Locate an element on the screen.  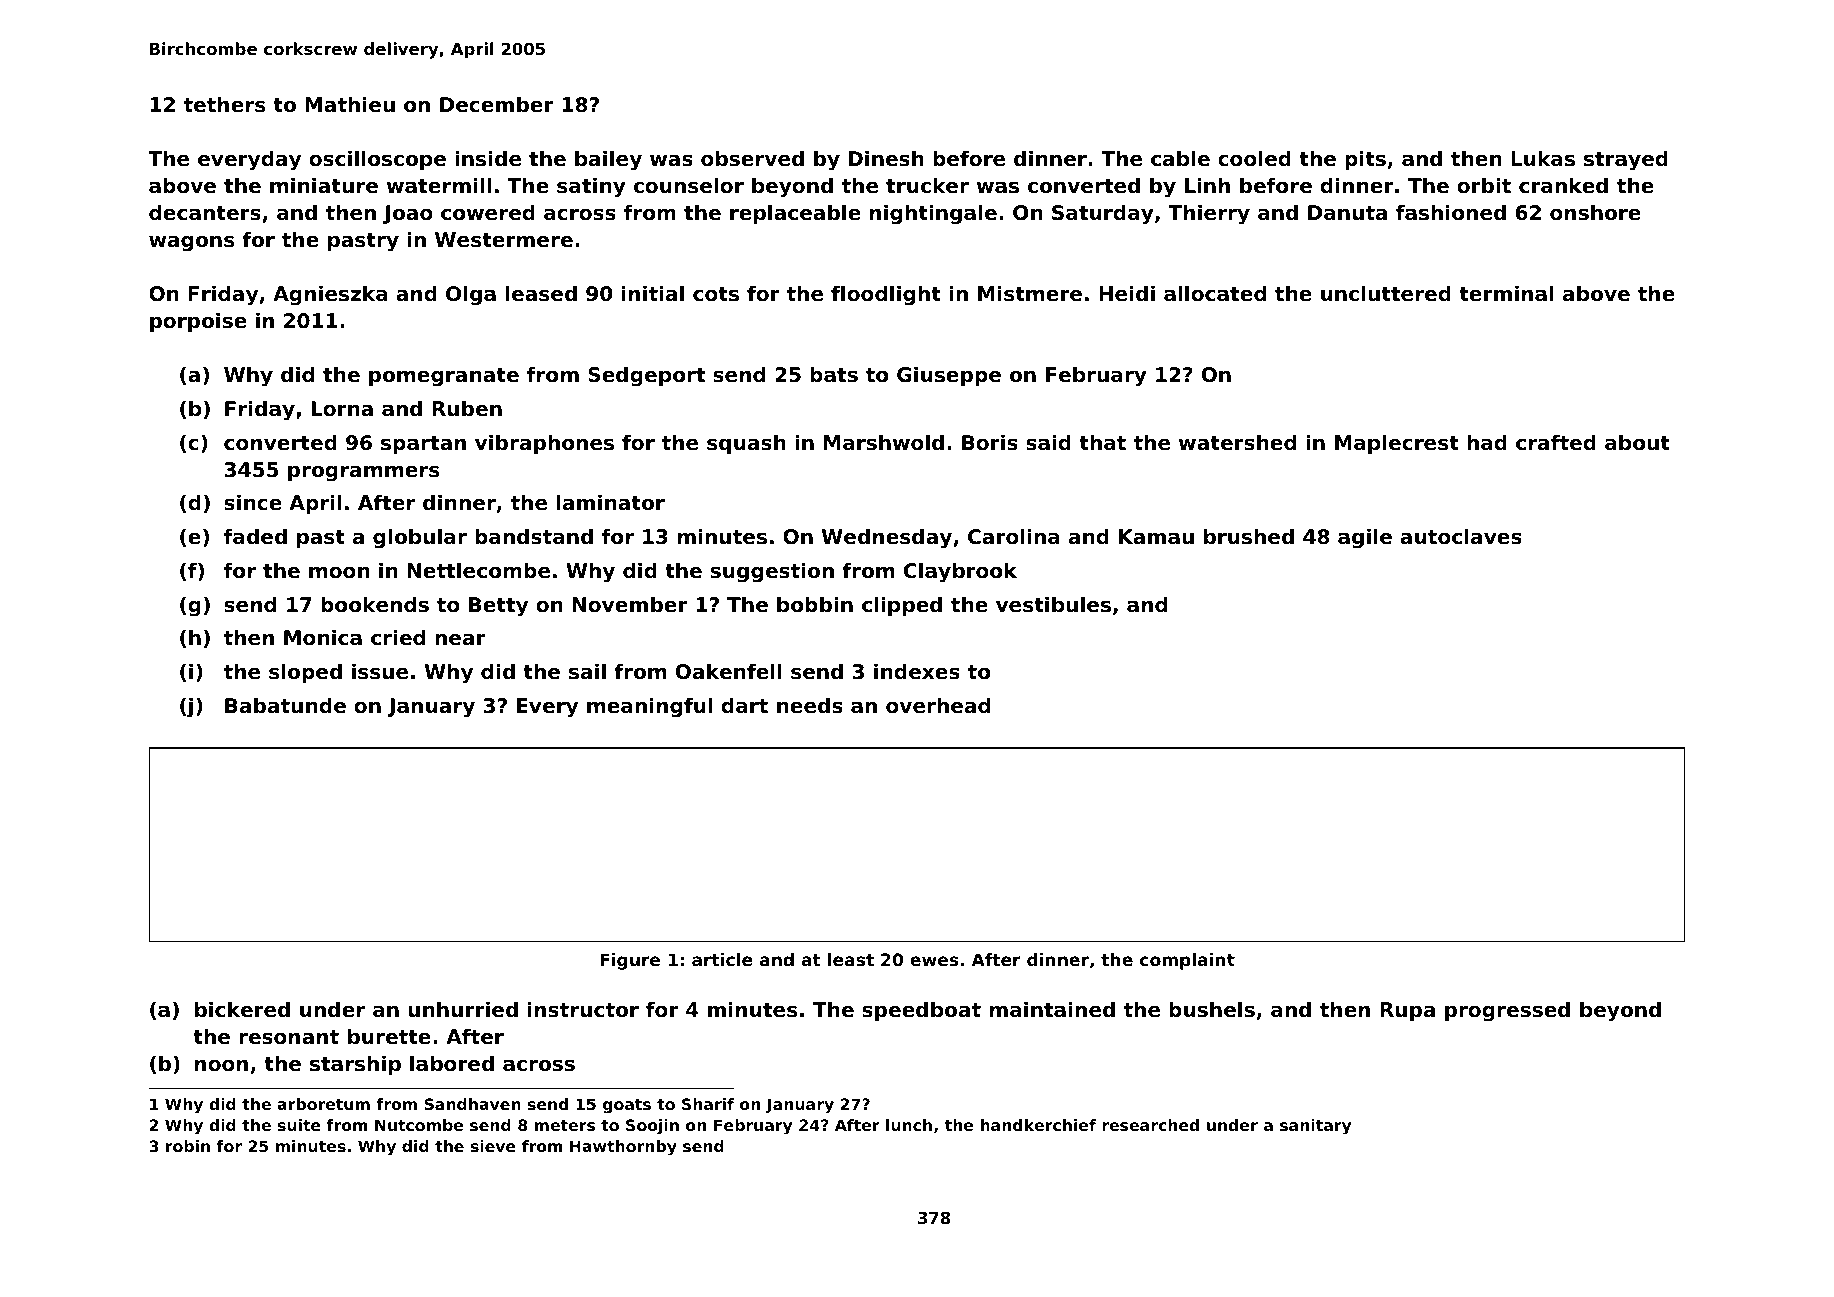
terminal is located at coordinates (1506, 293).
